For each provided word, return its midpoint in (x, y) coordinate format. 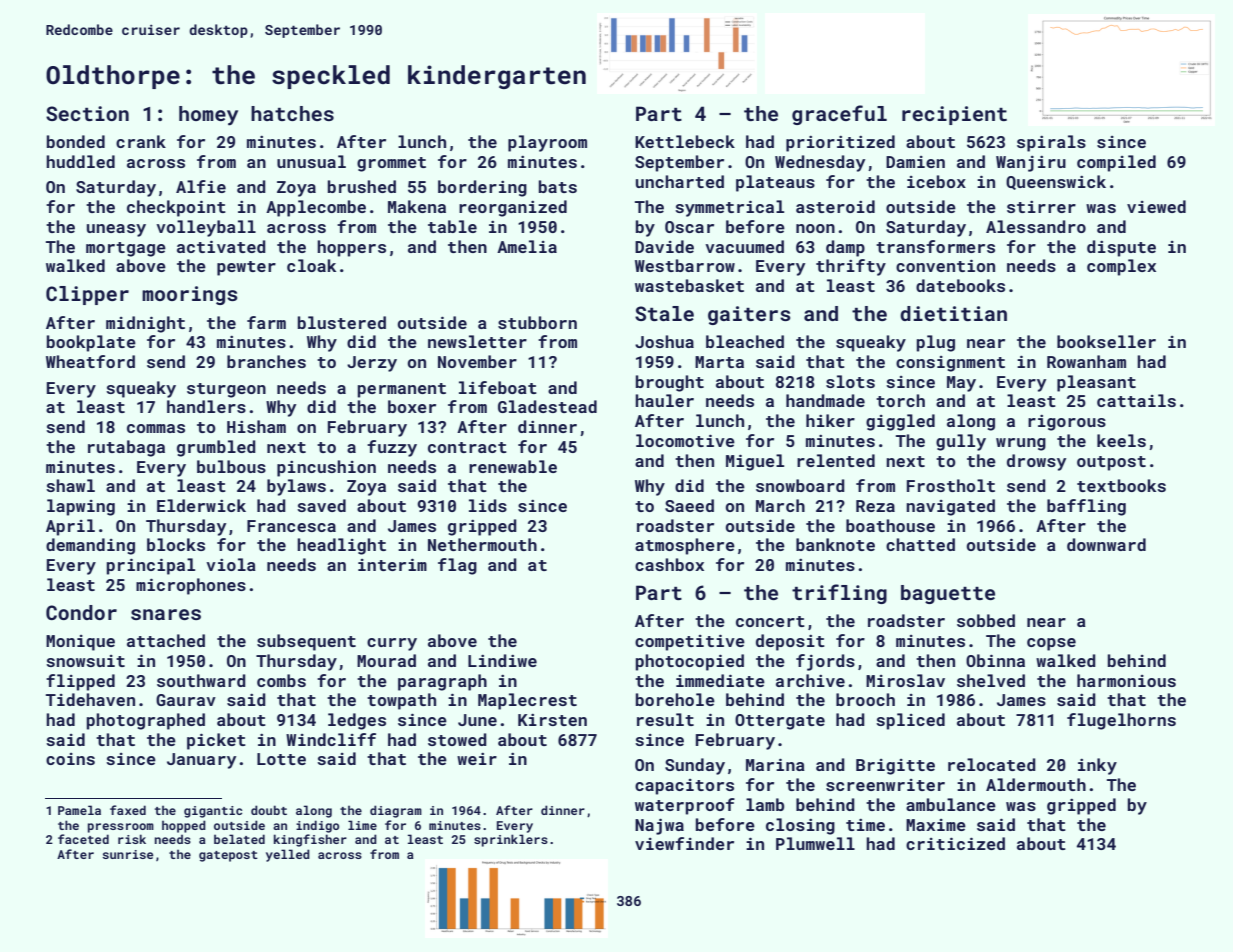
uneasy (116, 230)
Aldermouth (1036, 784)
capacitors (684, 787)
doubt (269, 810)
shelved (991, 680)
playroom (547, 143)
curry (392, 644)
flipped (80, 682)
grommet (391, 164)
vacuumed (744, 246)
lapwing (81, 507)
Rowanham (1086, 361)
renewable (513, 466)
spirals (1051, 143)
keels (1121, 440)
